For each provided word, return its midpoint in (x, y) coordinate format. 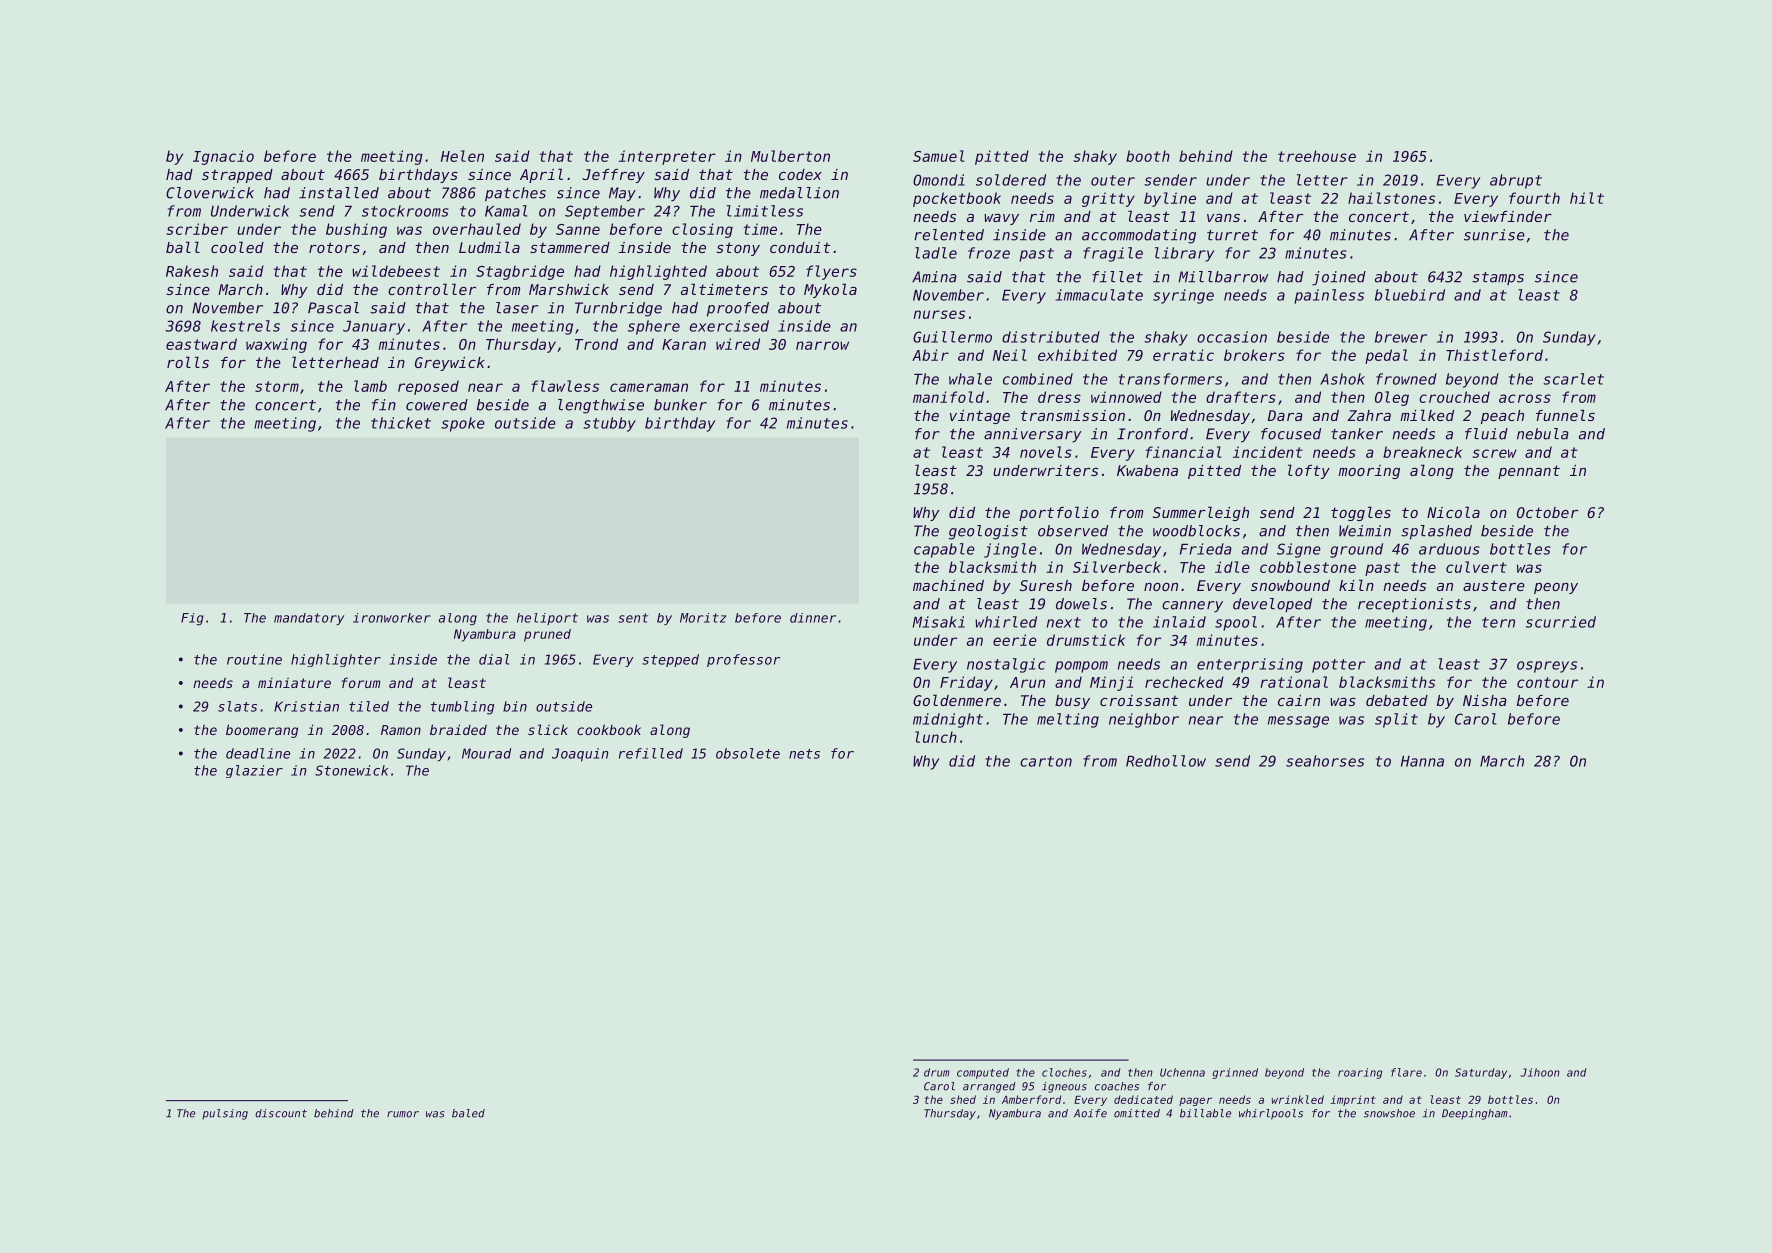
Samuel (939, 156)
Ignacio (223, 157)
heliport (547, 619)
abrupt (1516, 181)
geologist (988, 532)
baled (468, 1113)
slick (548, 729)
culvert (1476, 567)
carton (1046, 761)
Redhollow (1166, 761)
